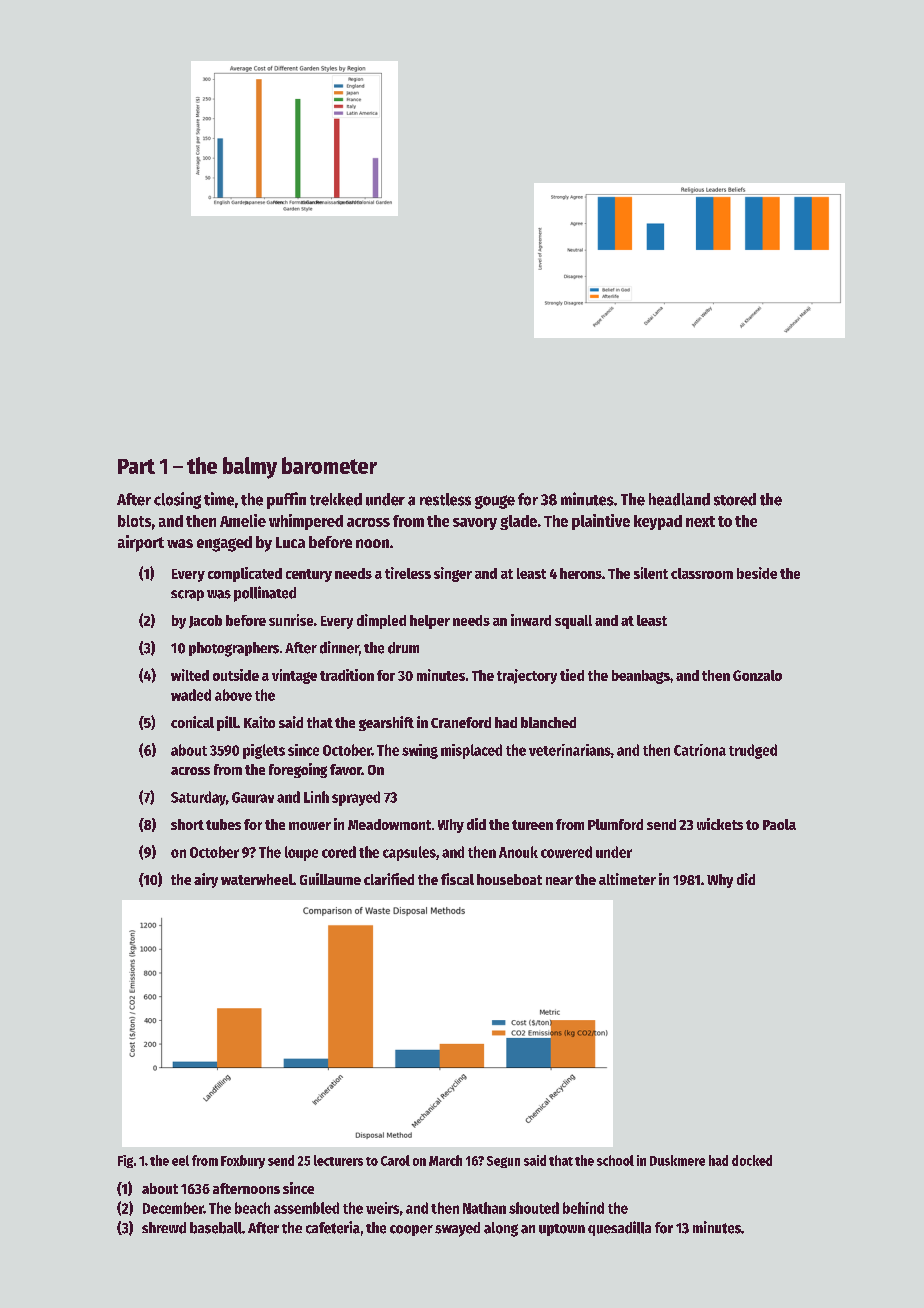 This image has height=1308, width=924. What do you see at coordinates (333, 1227) in the image?
I see `cafeteria` at bounding box center [333, 1227].
